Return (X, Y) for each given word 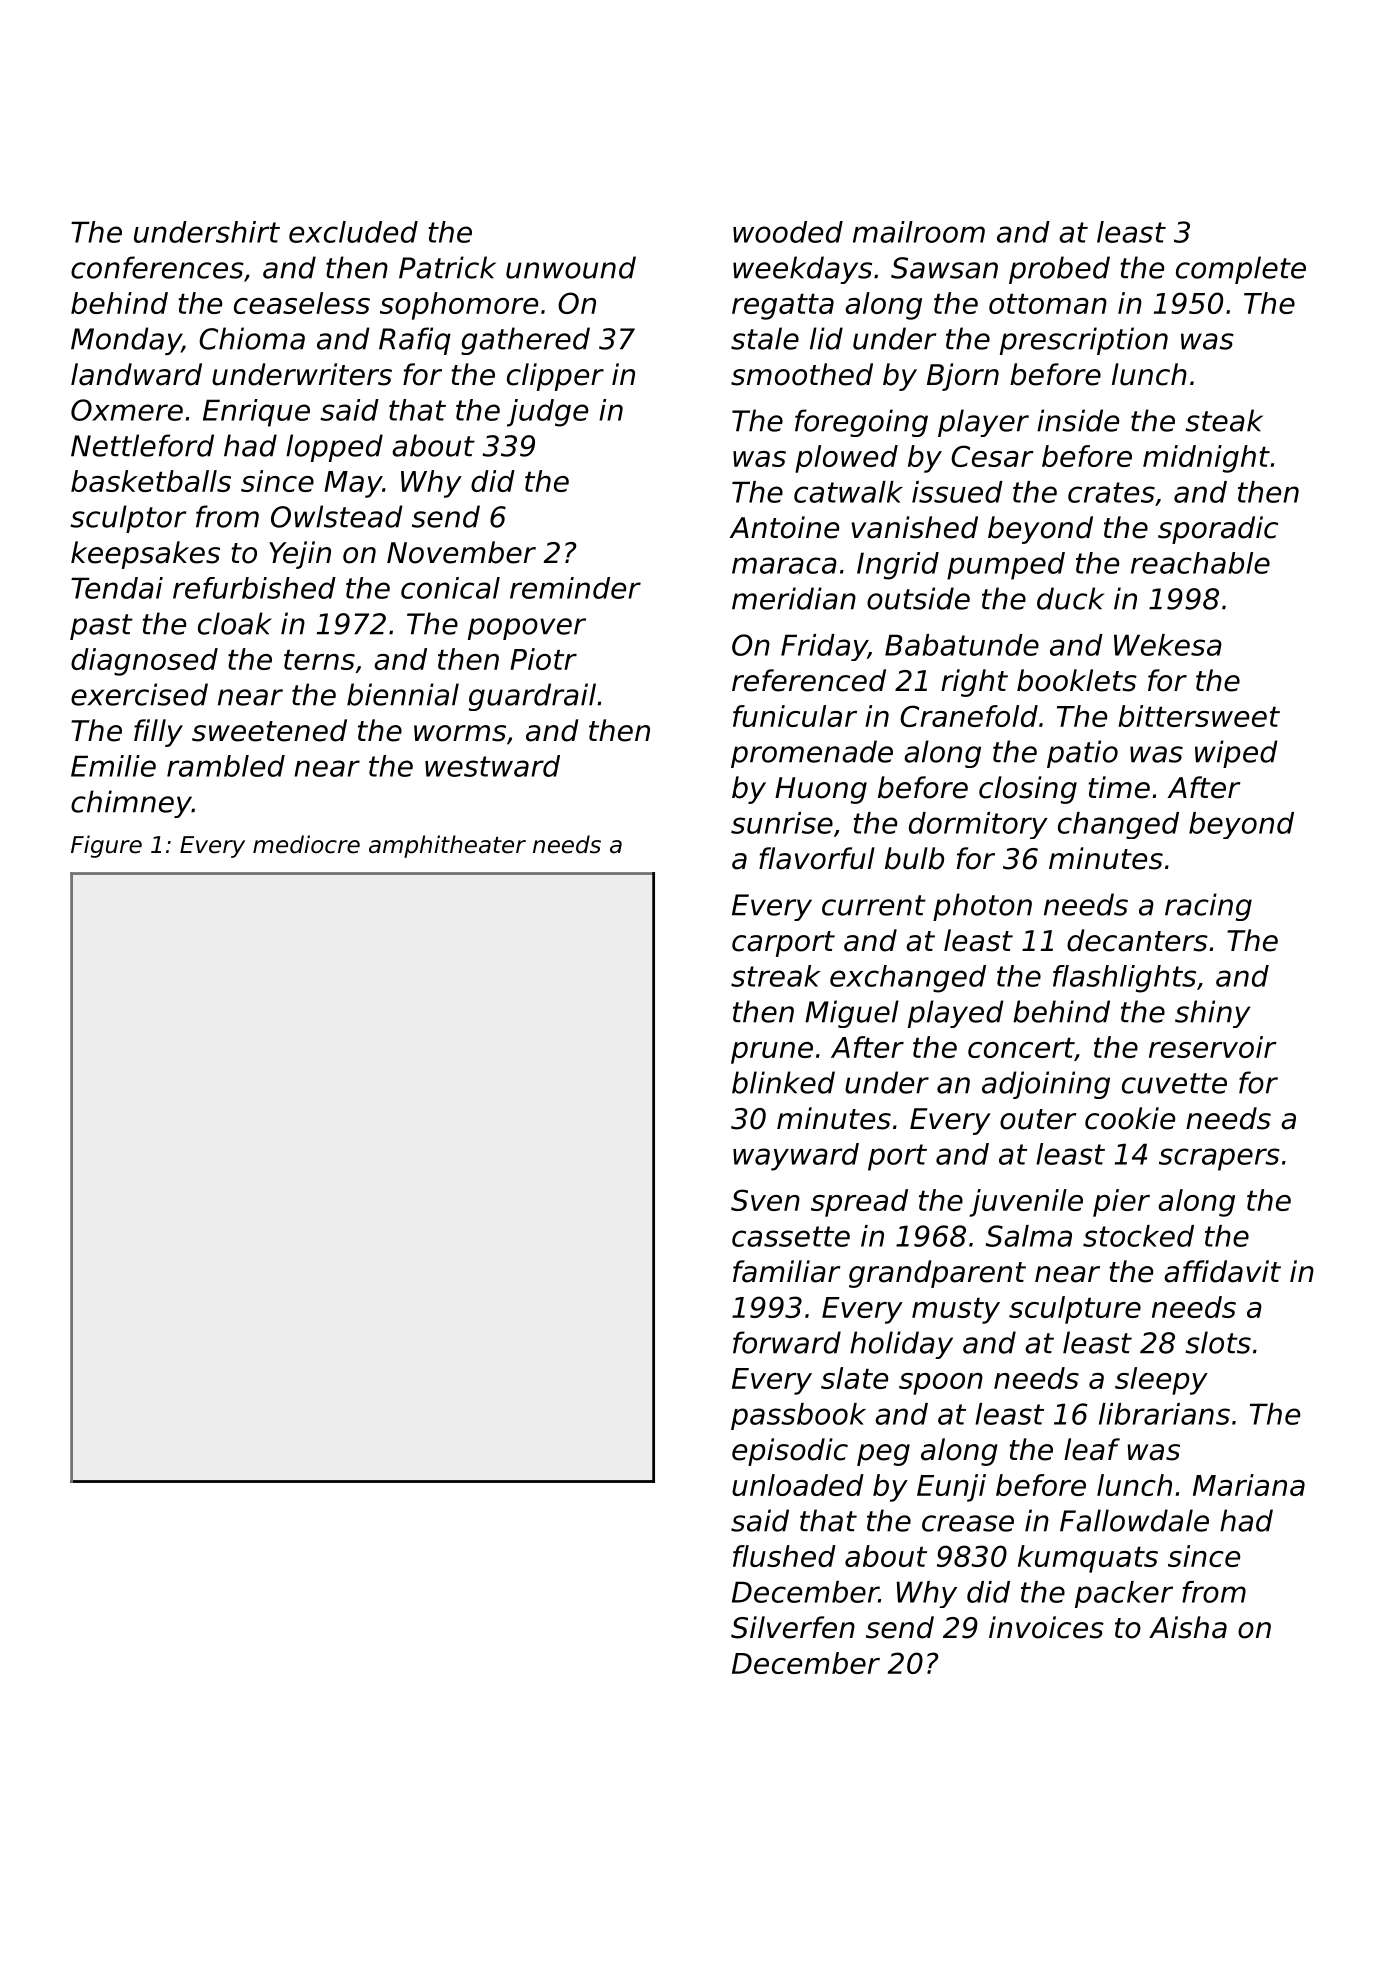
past (101, 627)
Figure (106, 846)
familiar (787, 1271)
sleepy (1161, 1381)
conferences (157, 267)
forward (787, 1342)
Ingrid (898, 566)
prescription (1084, 341)
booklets (1077, 680)
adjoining (1046, 1085)
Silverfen (793, 1627)
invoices (1046, 1627)
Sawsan (944, 268)
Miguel (852, 1014)
